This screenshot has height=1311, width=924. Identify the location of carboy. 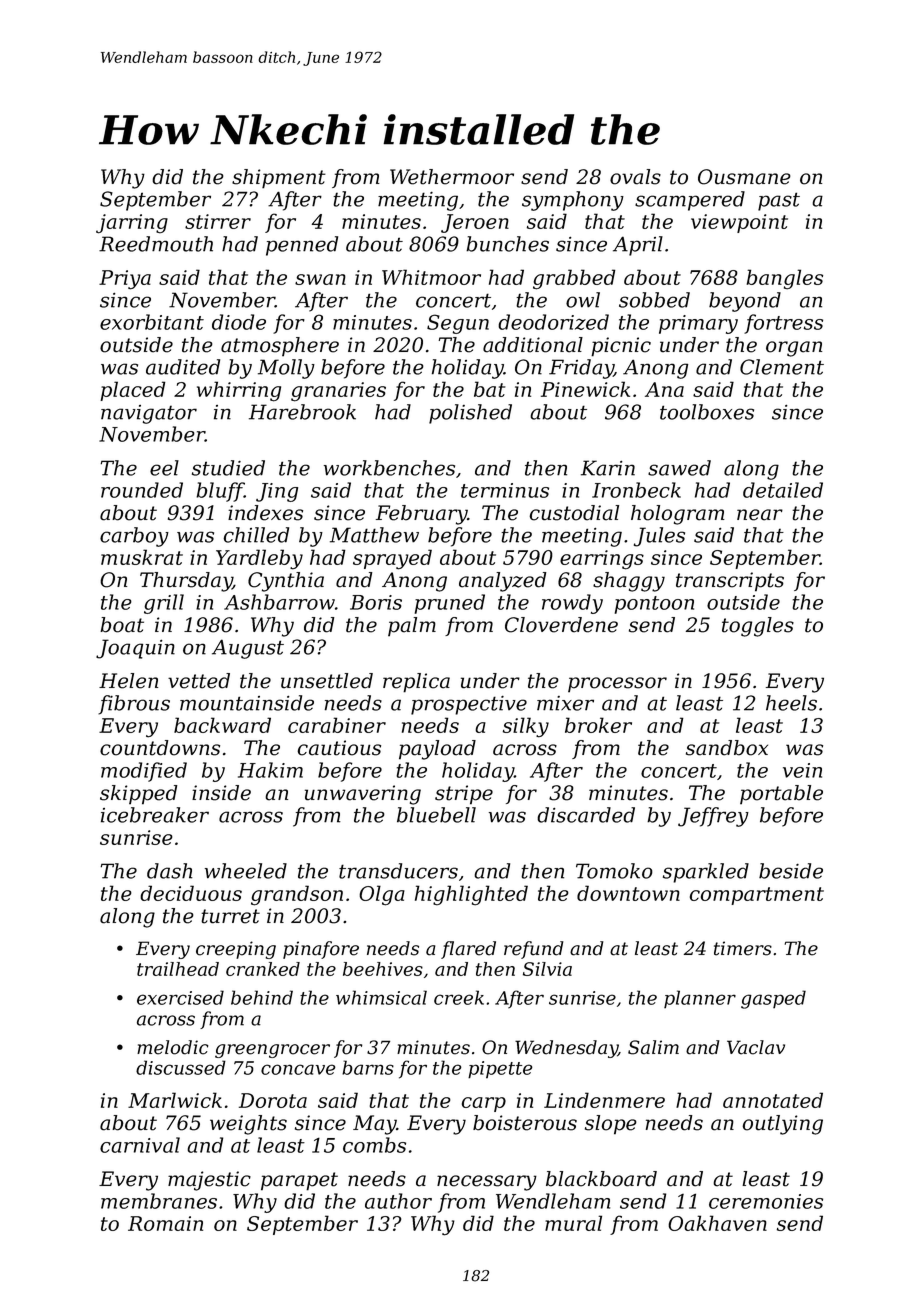
(134, 537).
